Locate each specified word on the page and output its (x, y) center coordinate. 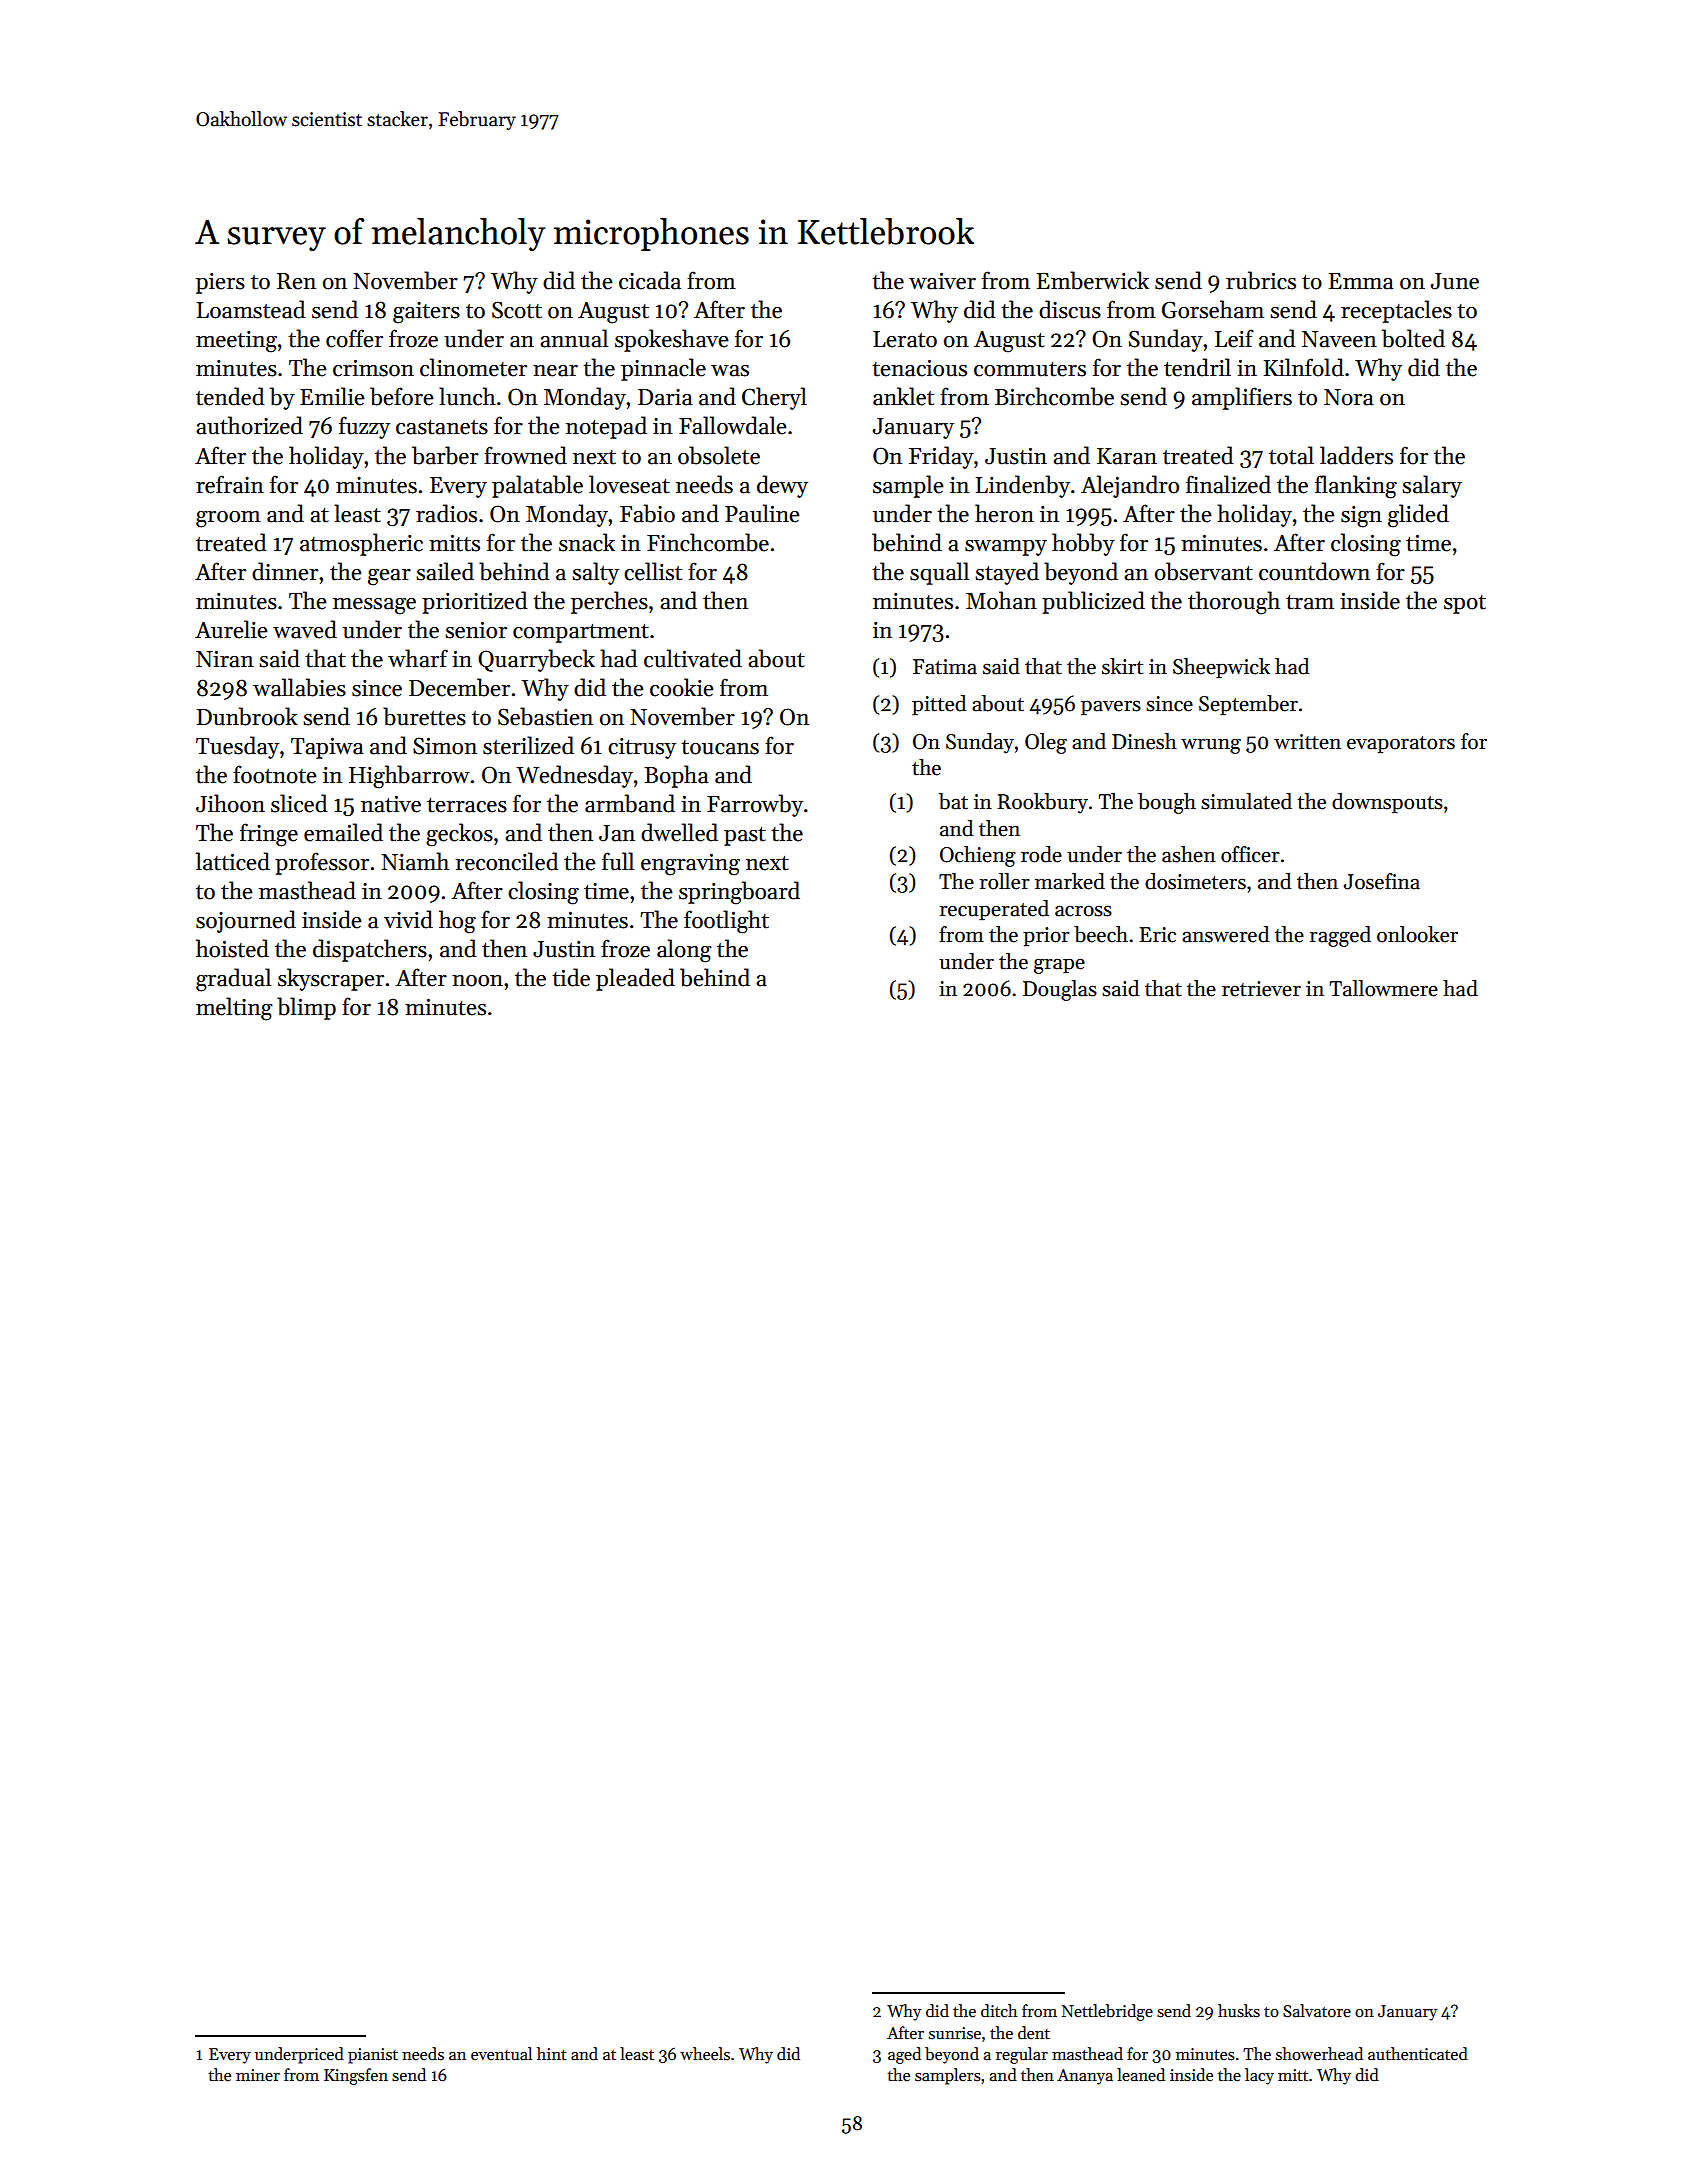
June (1455, 281)
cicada (650, 280)
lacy (1259, 2076)
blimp (306, 1008)
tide (571, 977)
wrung (1211, 746)
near (555, 371)
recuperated (994, 910)
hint (552, 2053)
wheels (705, 2054)
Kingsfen (356, 2076)
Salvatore (1317, 2011)
